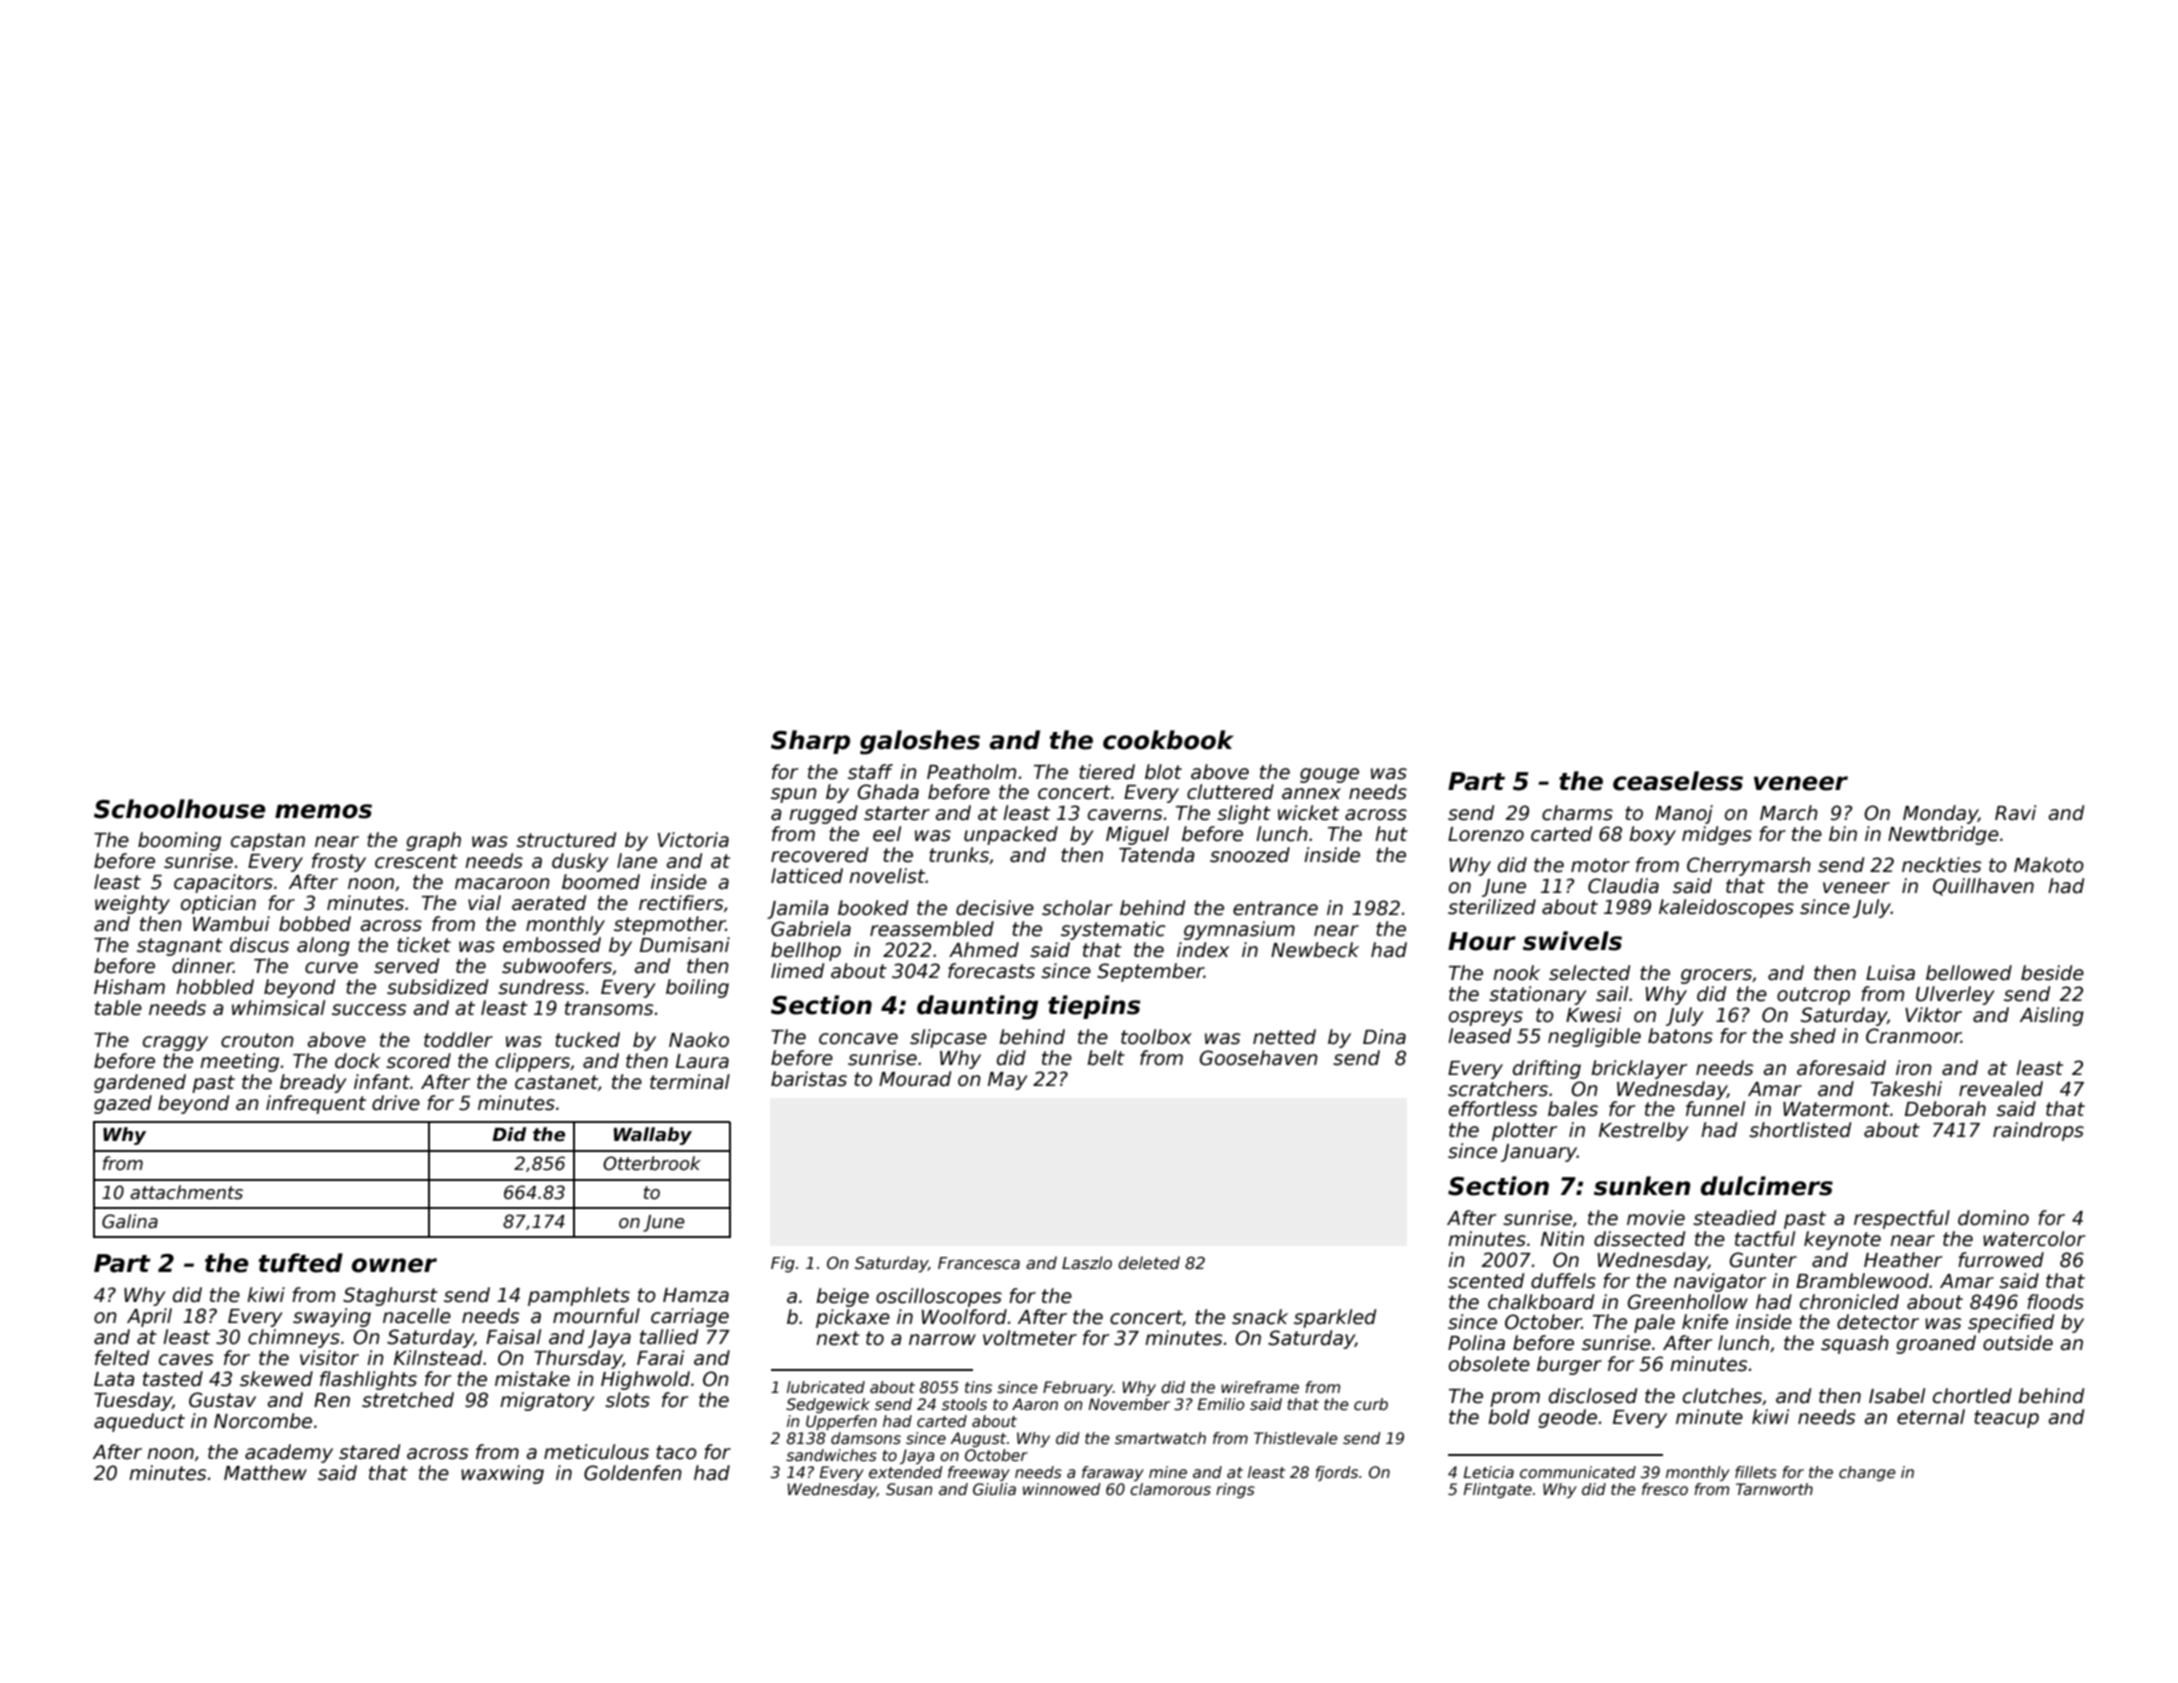 This page has height=1683, width=2178. What do you see at coordinates (920, 742) in the page?
I see `galoshes` at bounding box center [920, 742].
